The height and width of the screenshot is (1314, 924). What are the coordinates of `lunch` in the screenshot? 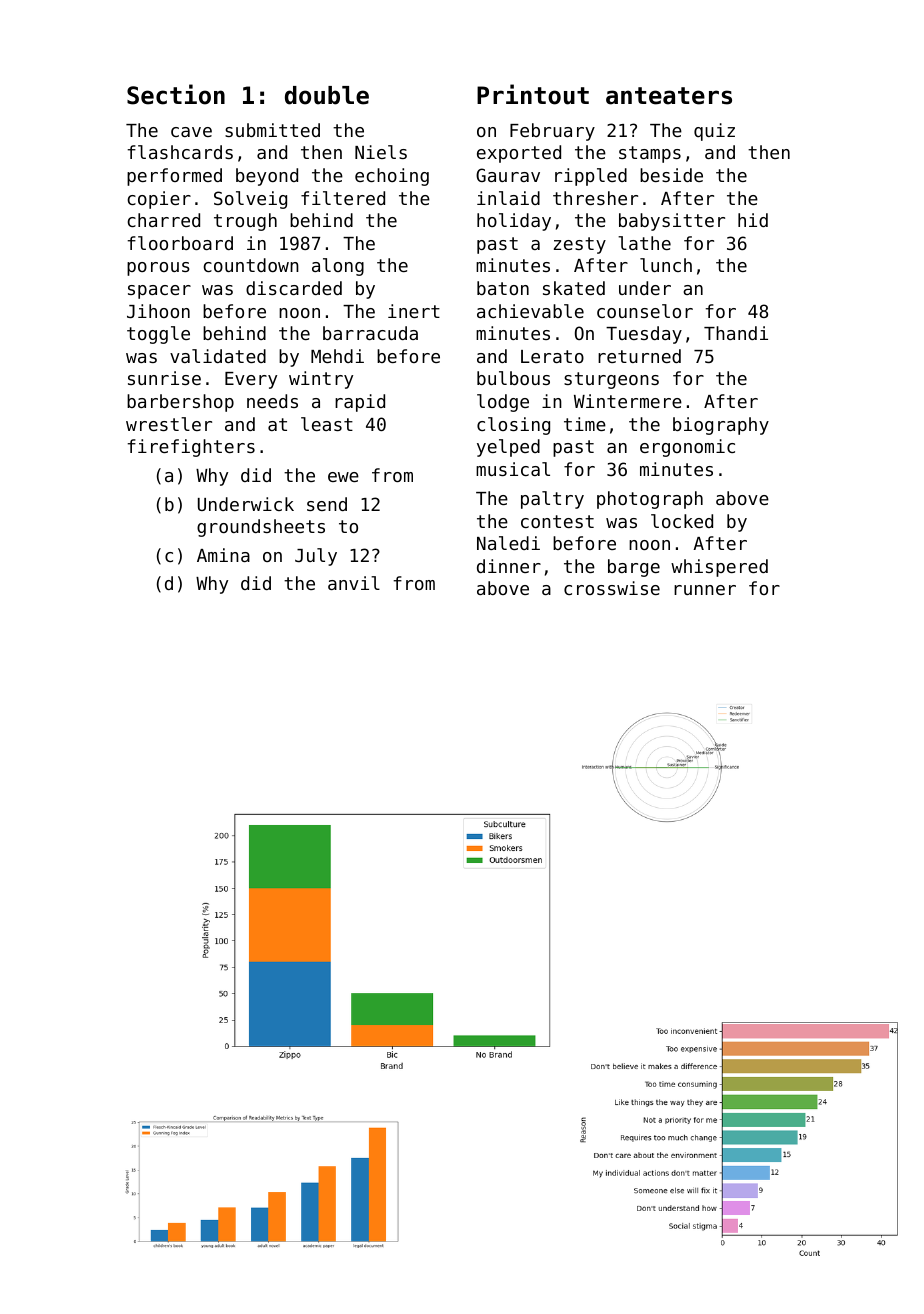 It's located at (666, 265).
